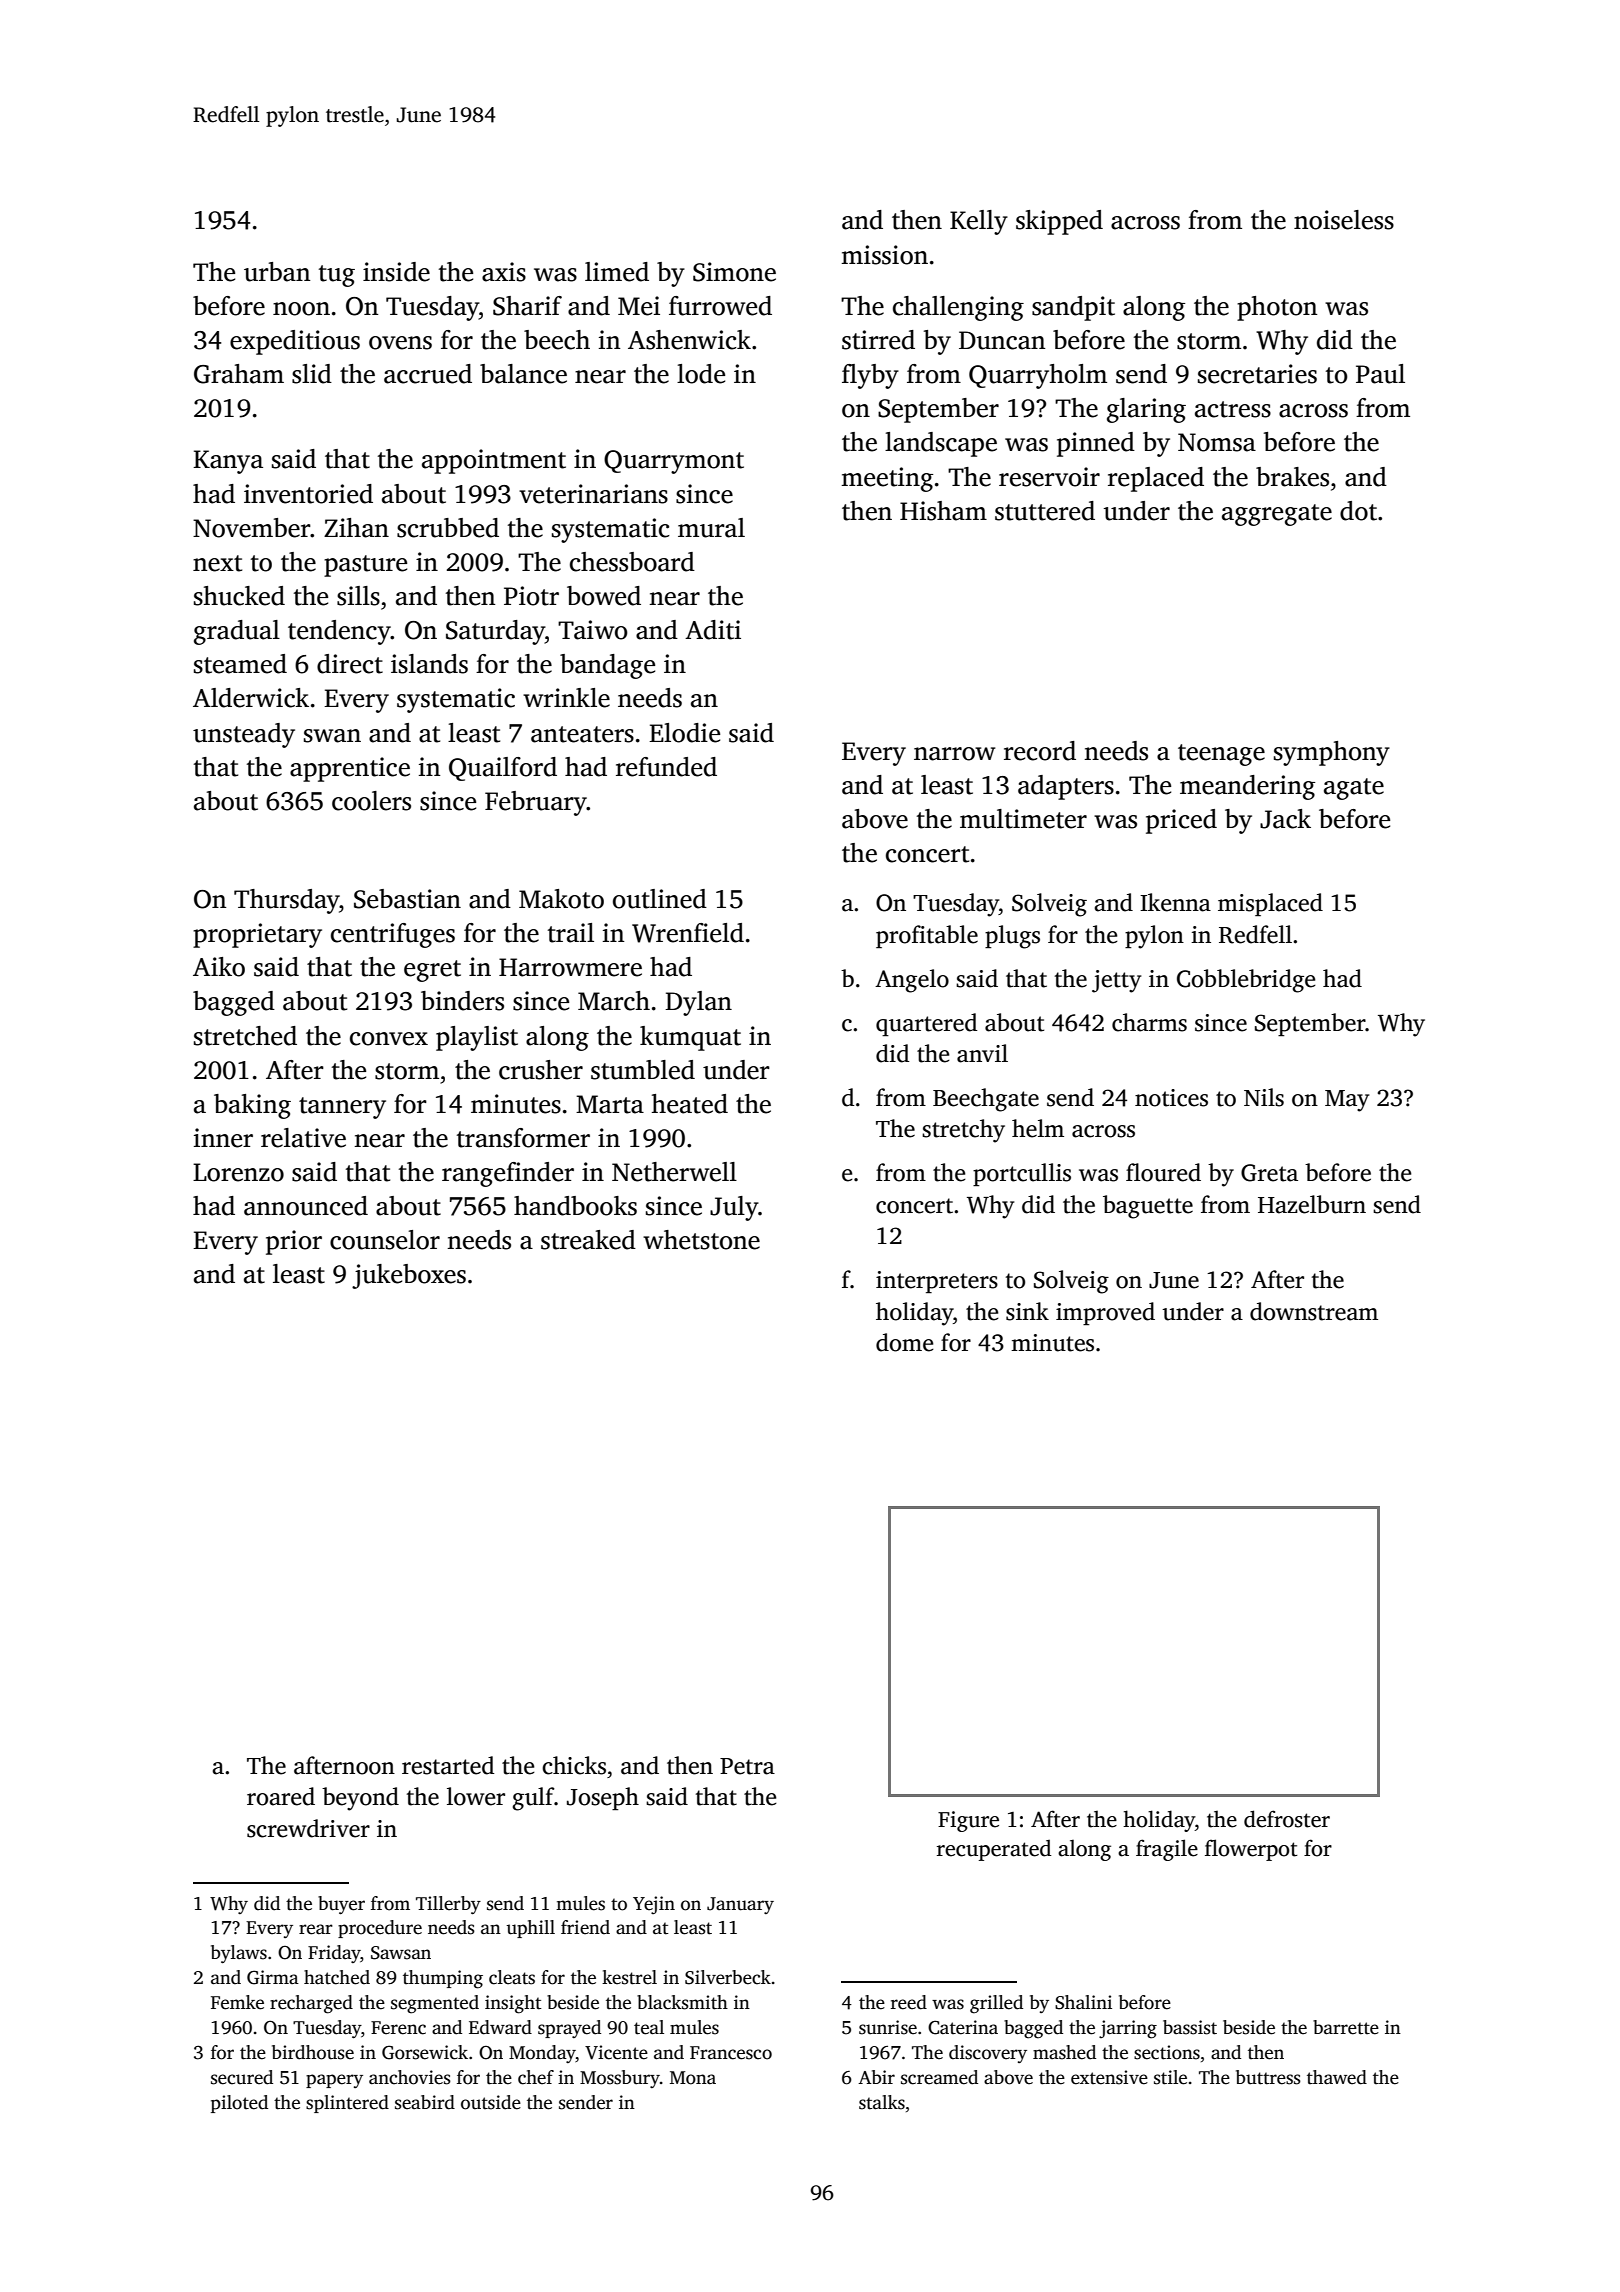 The image size is (1620, 2292). I want to click on Aiko, so click(219, 967).
